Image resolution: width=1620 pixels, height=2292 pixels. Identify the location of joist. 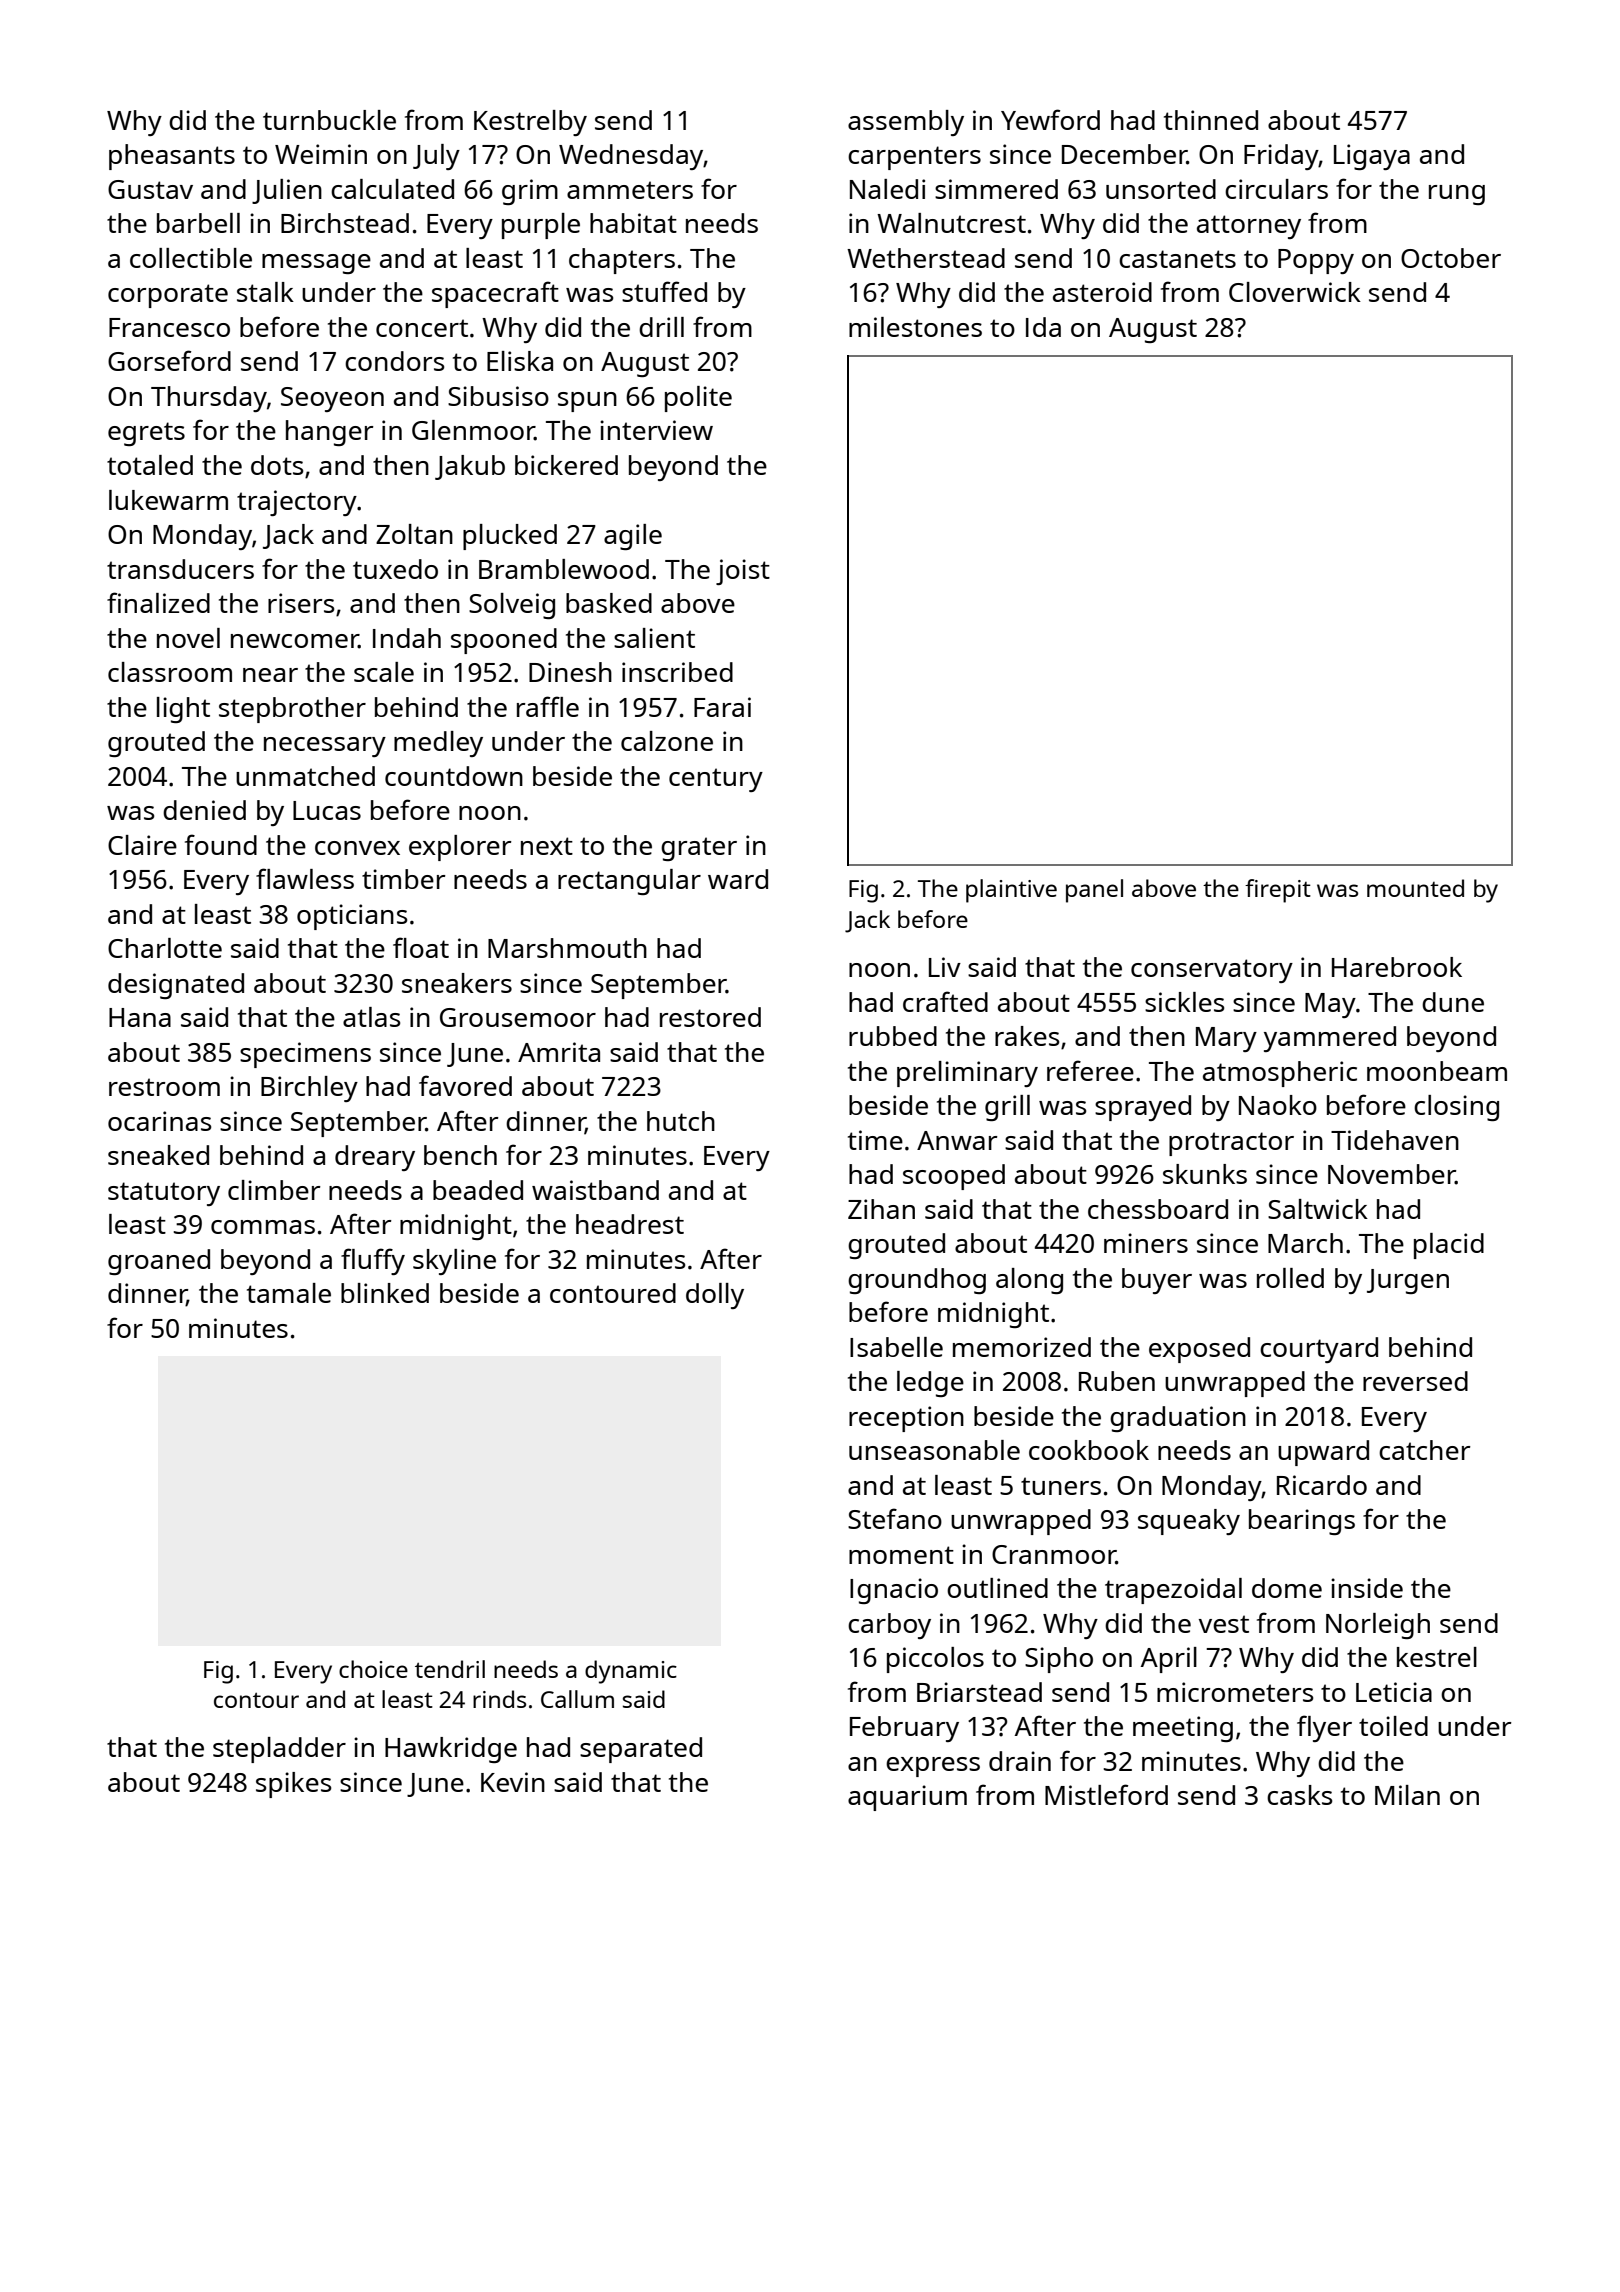
(743, 572).
